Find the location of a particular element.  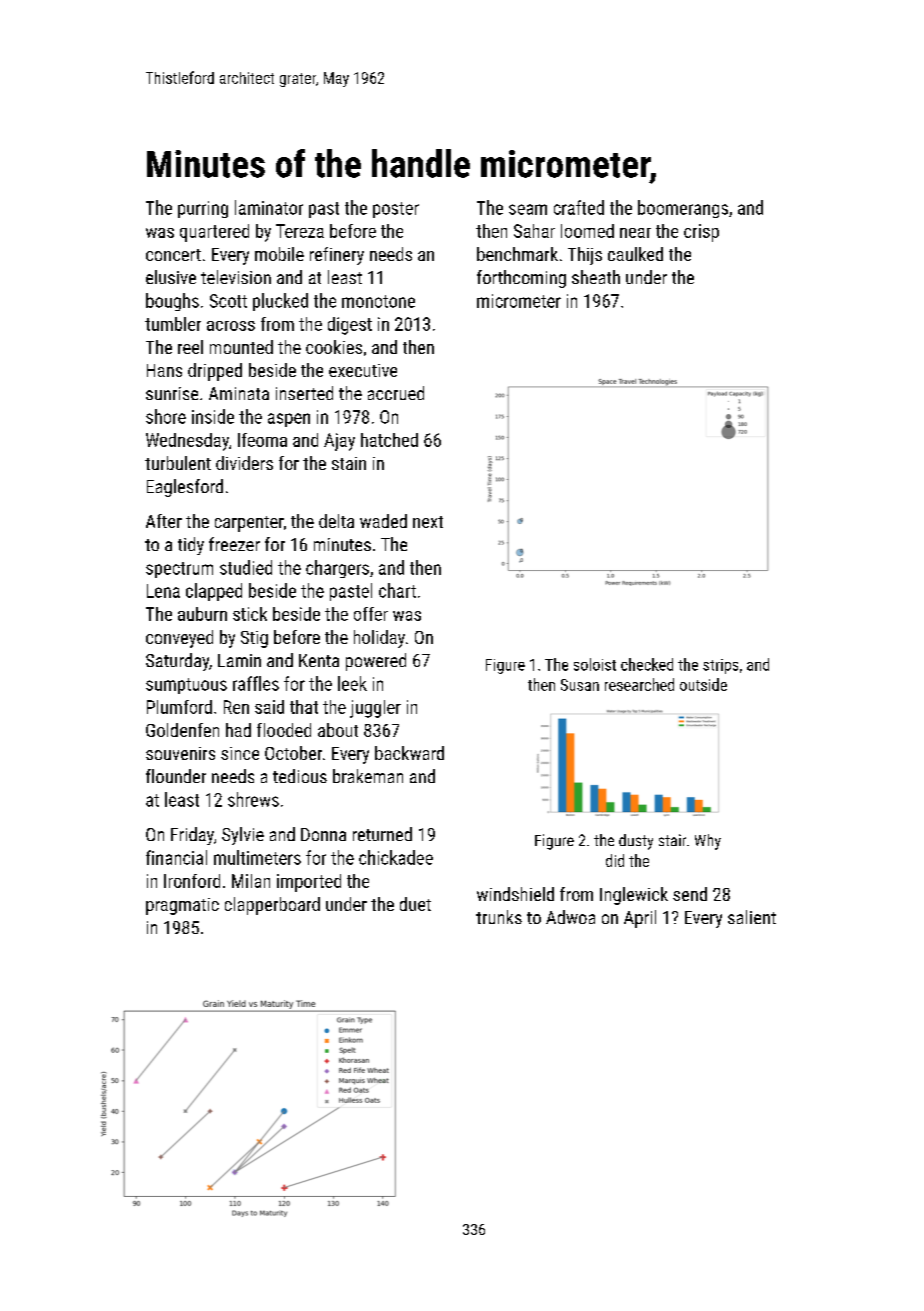

soloist is located at coordinates (595, 664).
